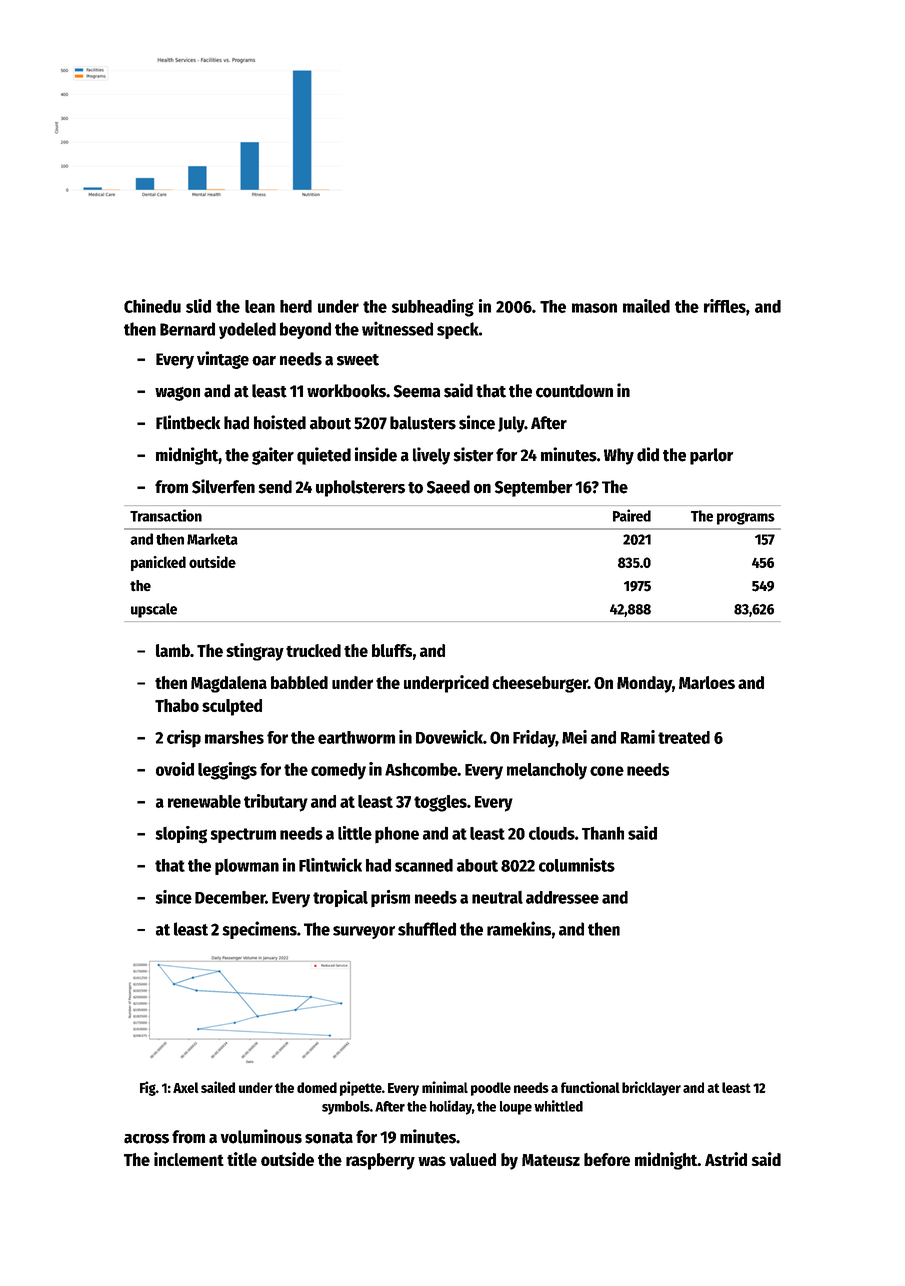 Image resolution: width=905 pixels, height=1286 pixels. I want to click on comedy, so click(338, 771).
